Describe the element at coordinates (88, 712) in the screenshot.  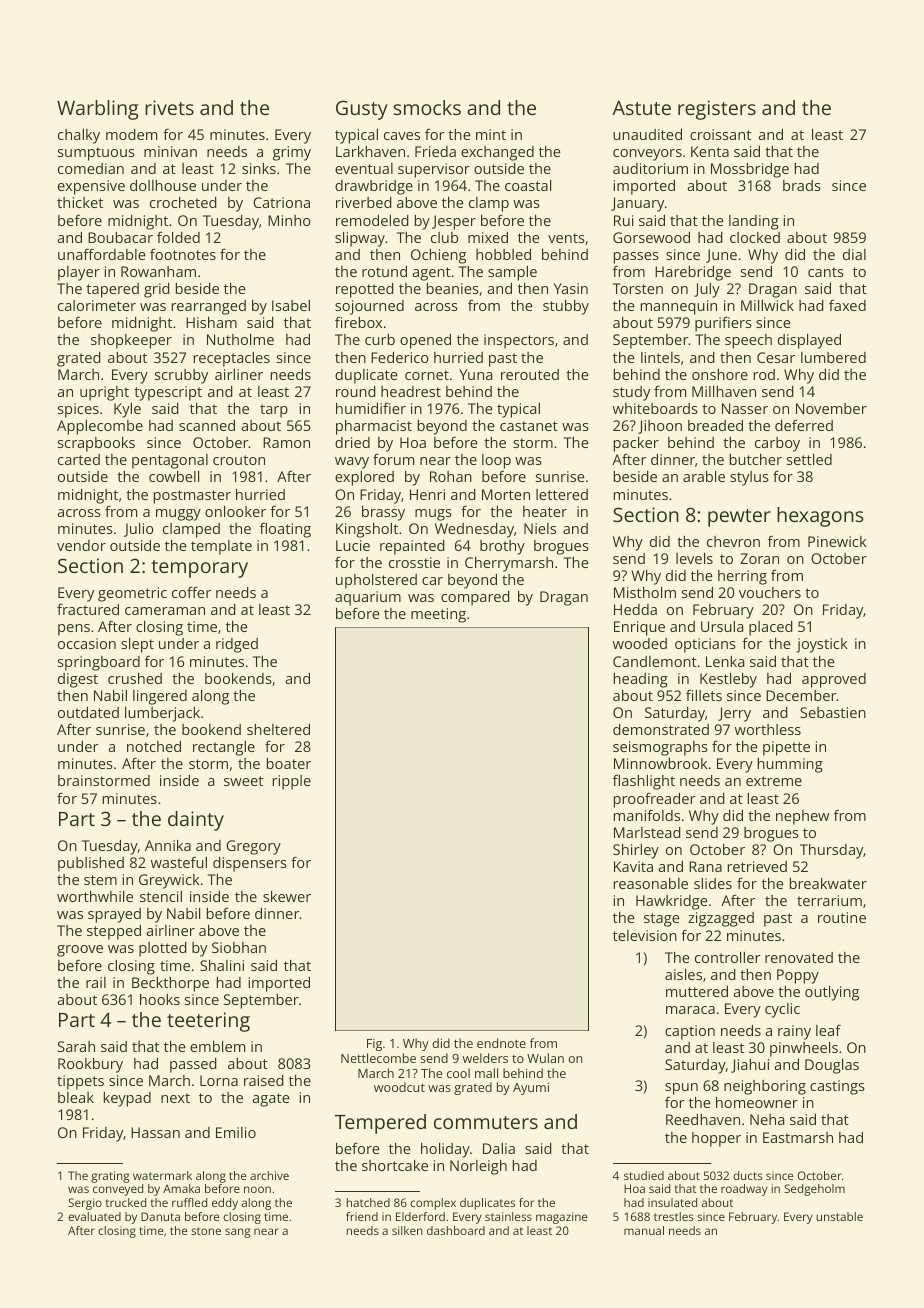
I see `outdated` at that location.
